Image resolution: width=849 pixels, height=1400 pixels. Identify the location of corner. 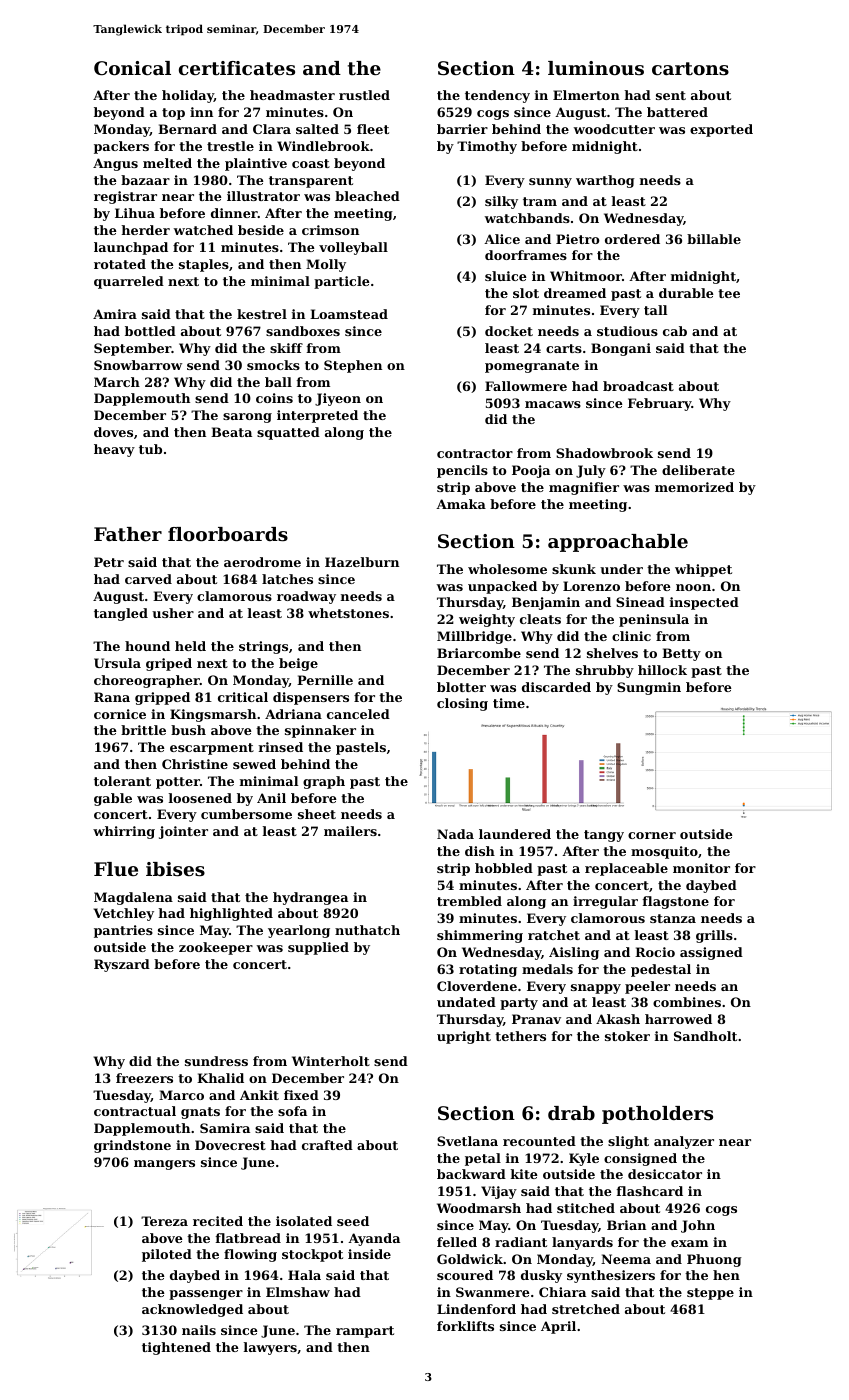
(652, 835).
